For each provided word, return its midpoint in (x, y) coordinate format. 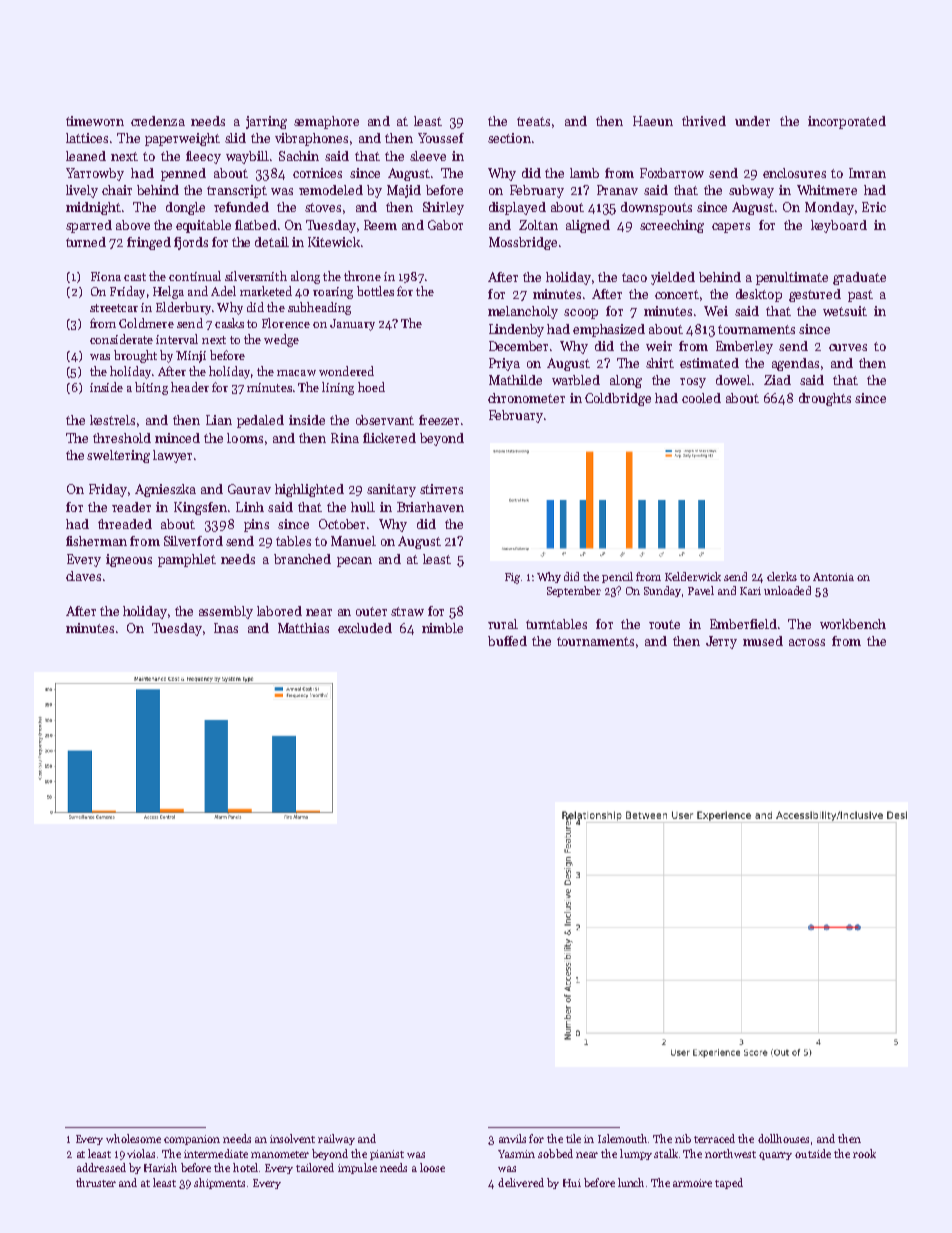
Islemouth (623, 1138)
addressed (101, 1167)
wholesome (133, 1138)
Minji (191, 357)
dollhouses (783, 1138)
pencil (617, 577)
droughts (825, 399)
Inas (226, 628)
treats (533, 121)
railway (336, 1139)
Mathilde (515, 380)
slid (235, 138)
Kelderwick (693, 576)
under (752, 121)
